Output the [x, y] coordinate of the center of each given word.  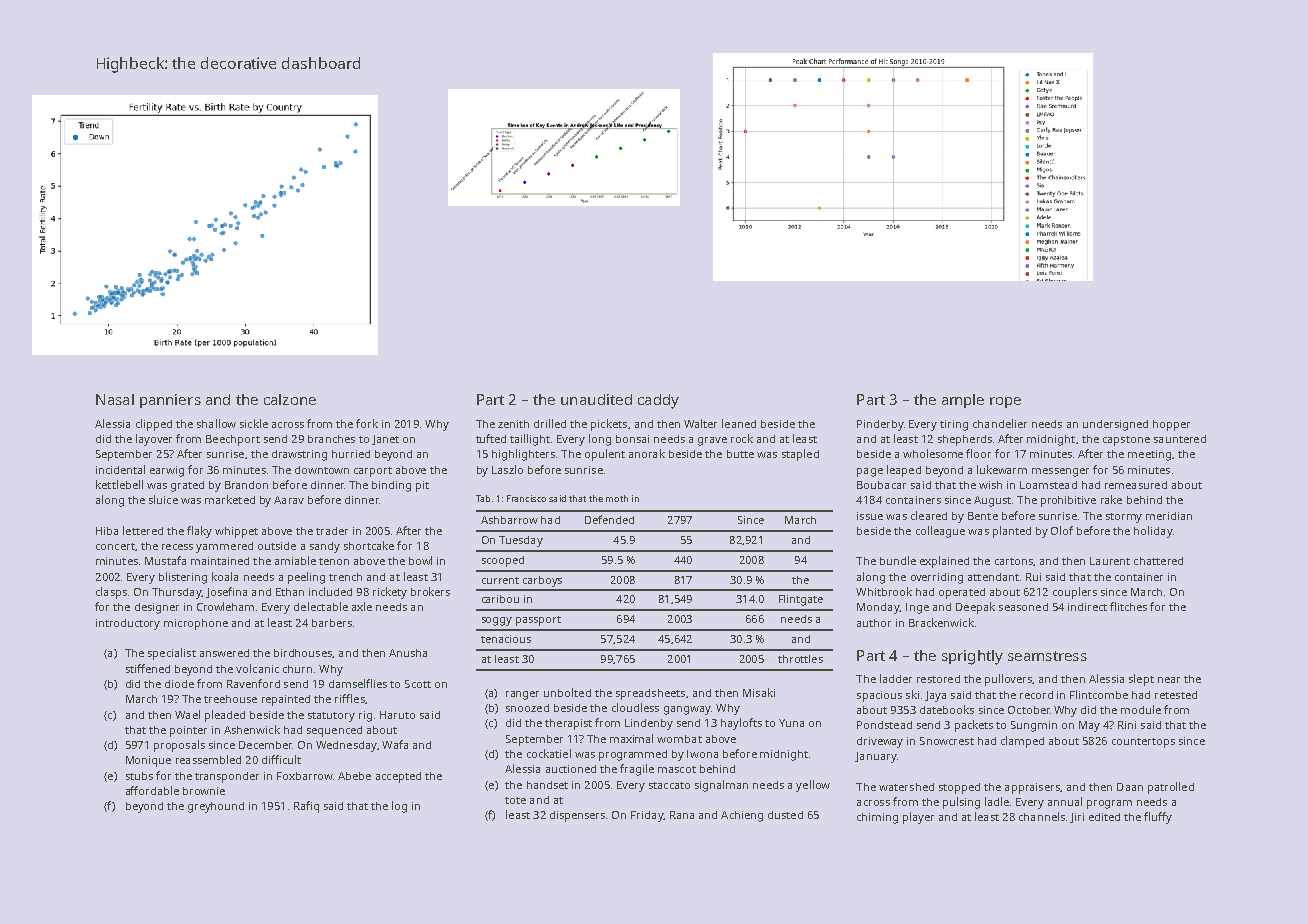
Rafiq [306, 807]
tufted [491, 438]
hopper [1171, 425]
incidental [120, 469]
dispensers [577, 816]
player [918, 818]
